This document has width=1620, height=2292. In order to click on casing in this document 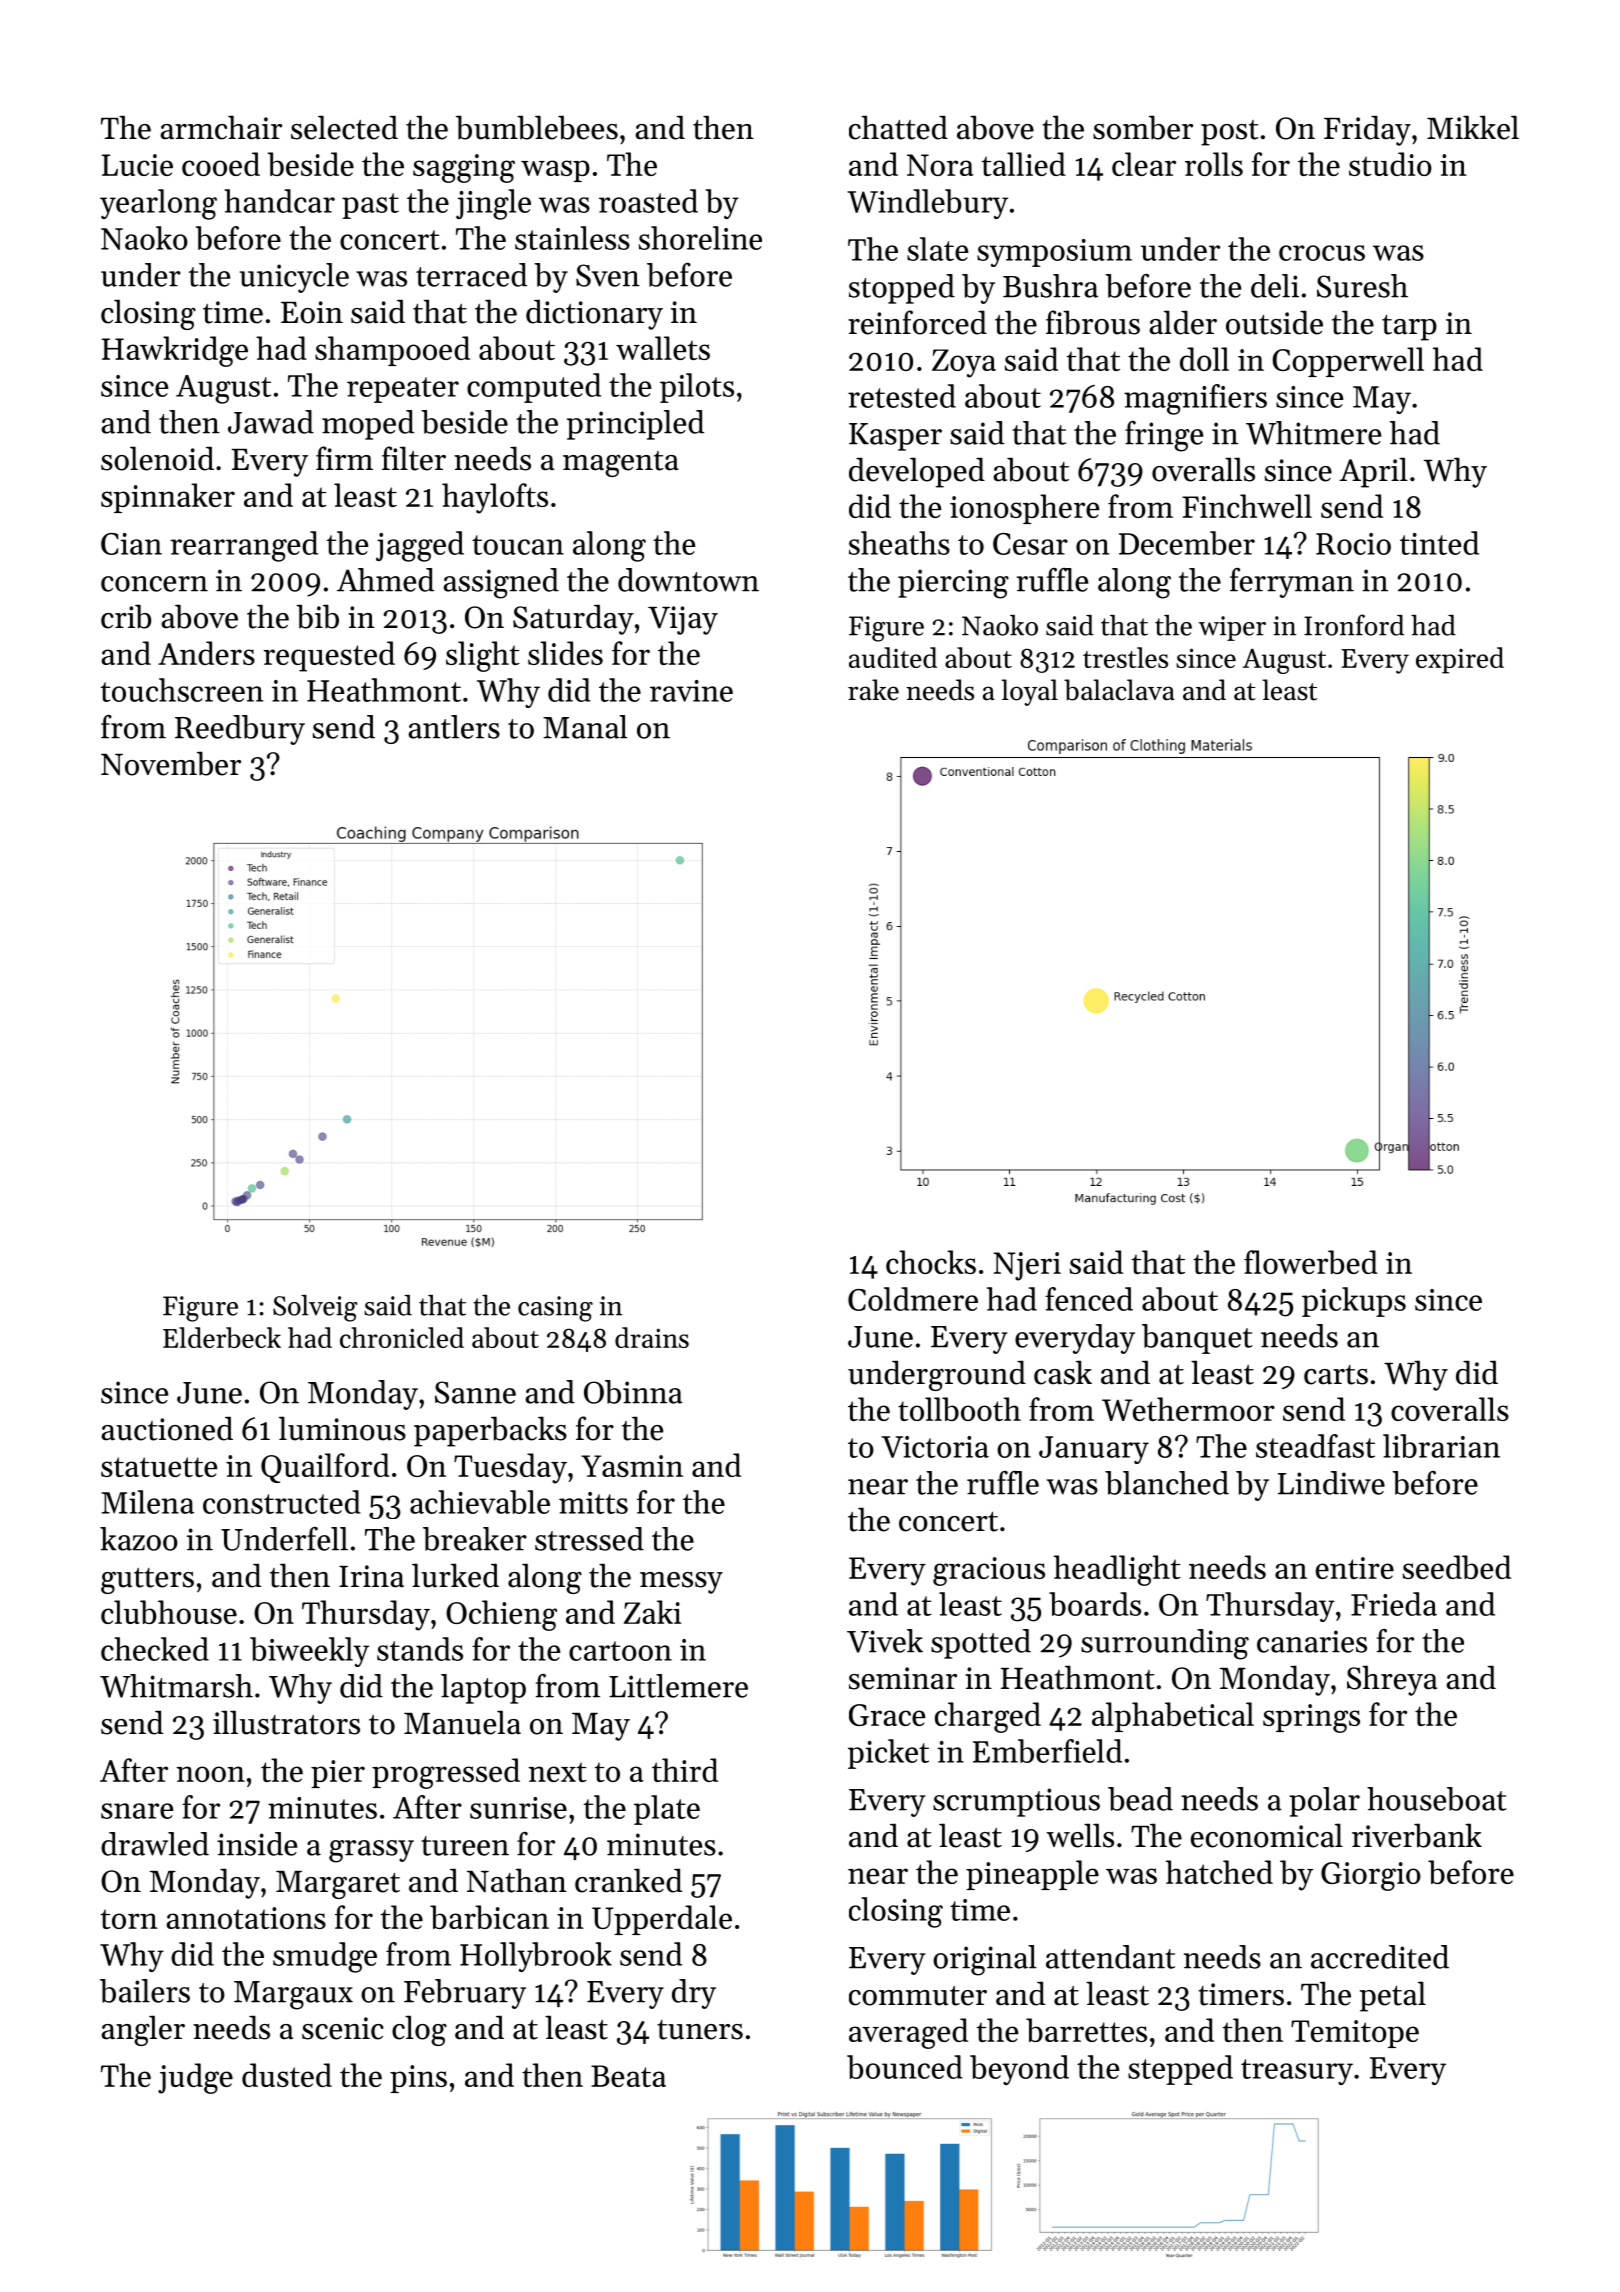, I will do `click(555, 1309)`.
